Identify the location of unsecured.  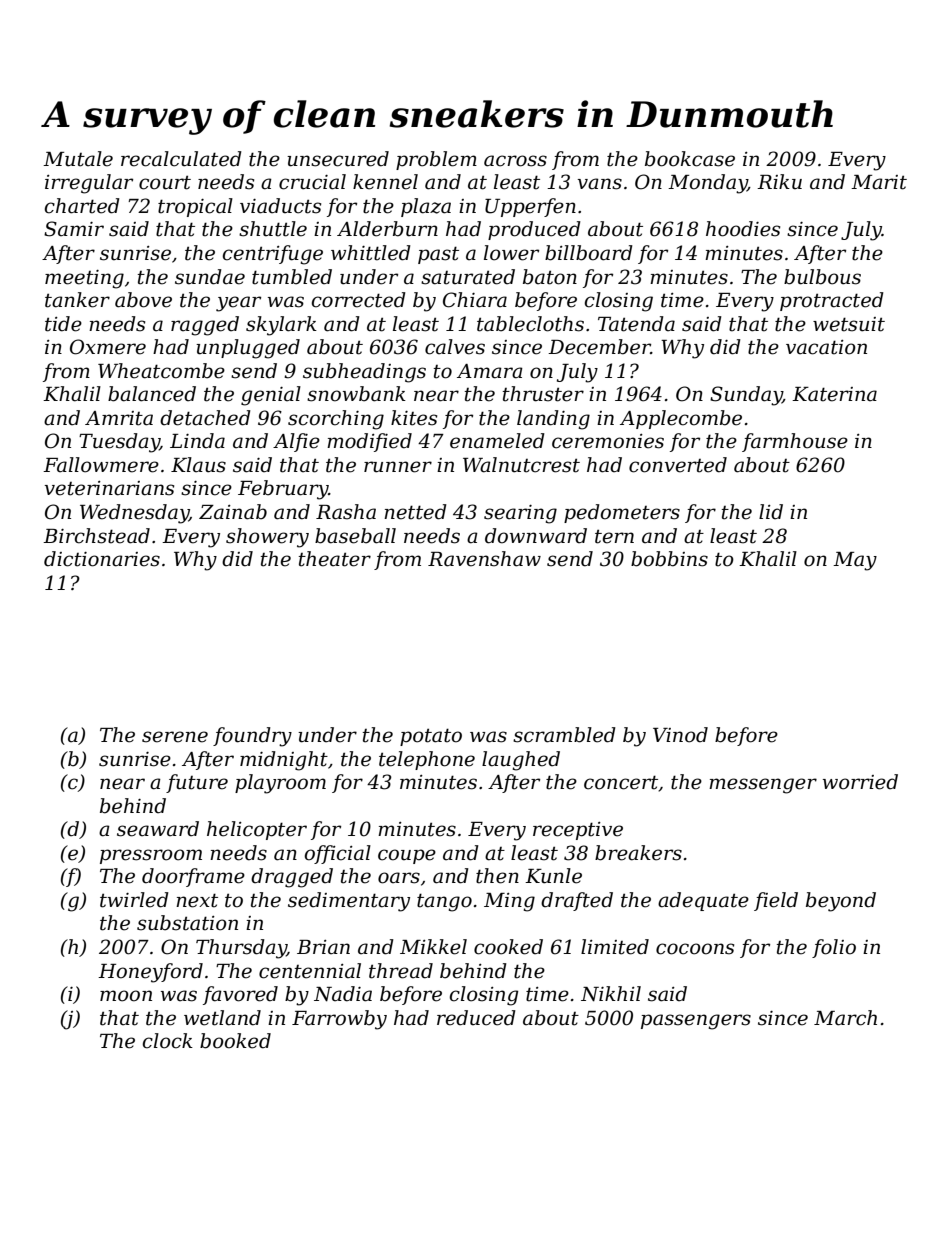
(338, 159).
